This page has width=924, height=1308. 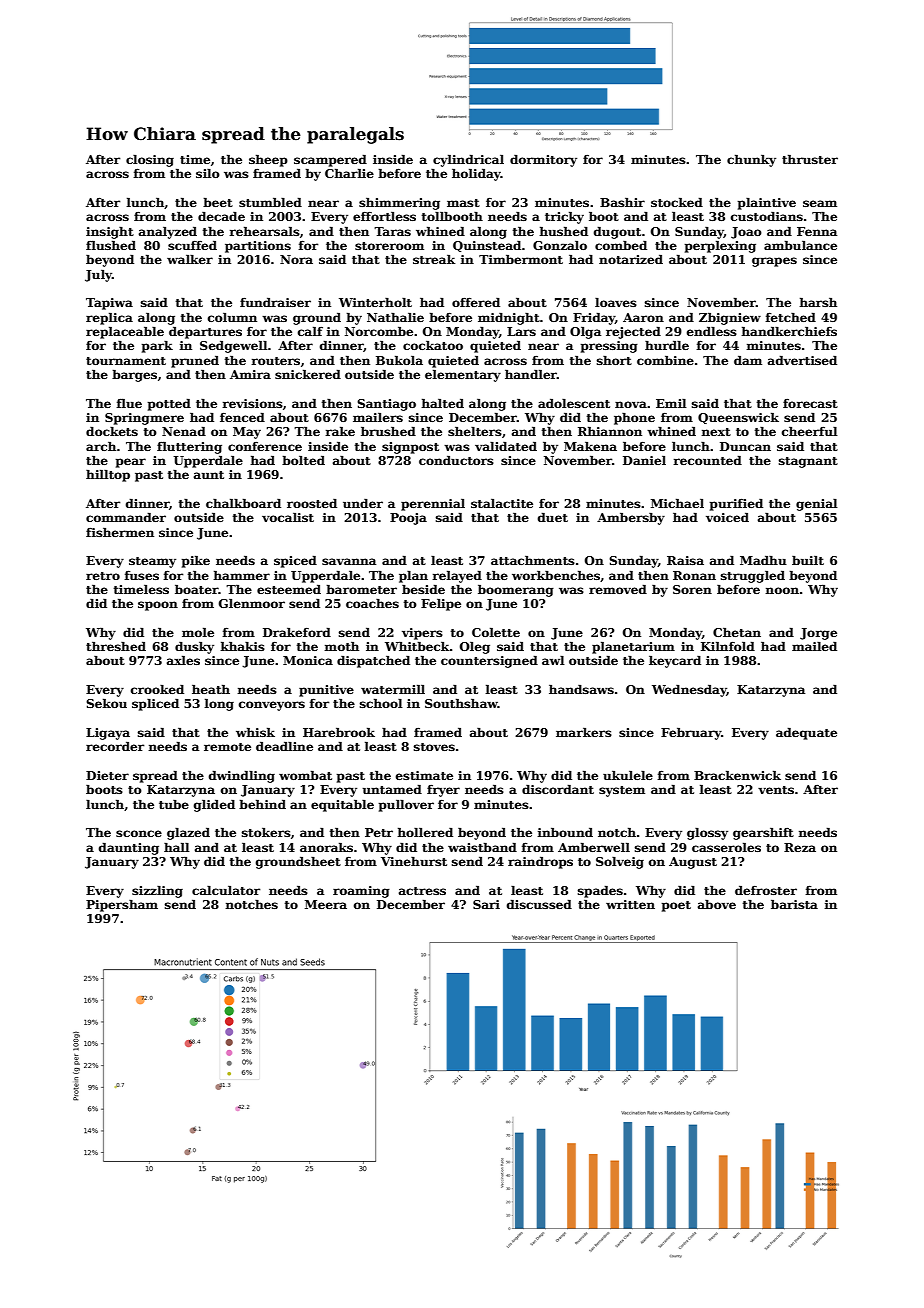 What do you see at coordinates (110, 233) in the page?
I see `insight` at bounding box center [110, 233].
